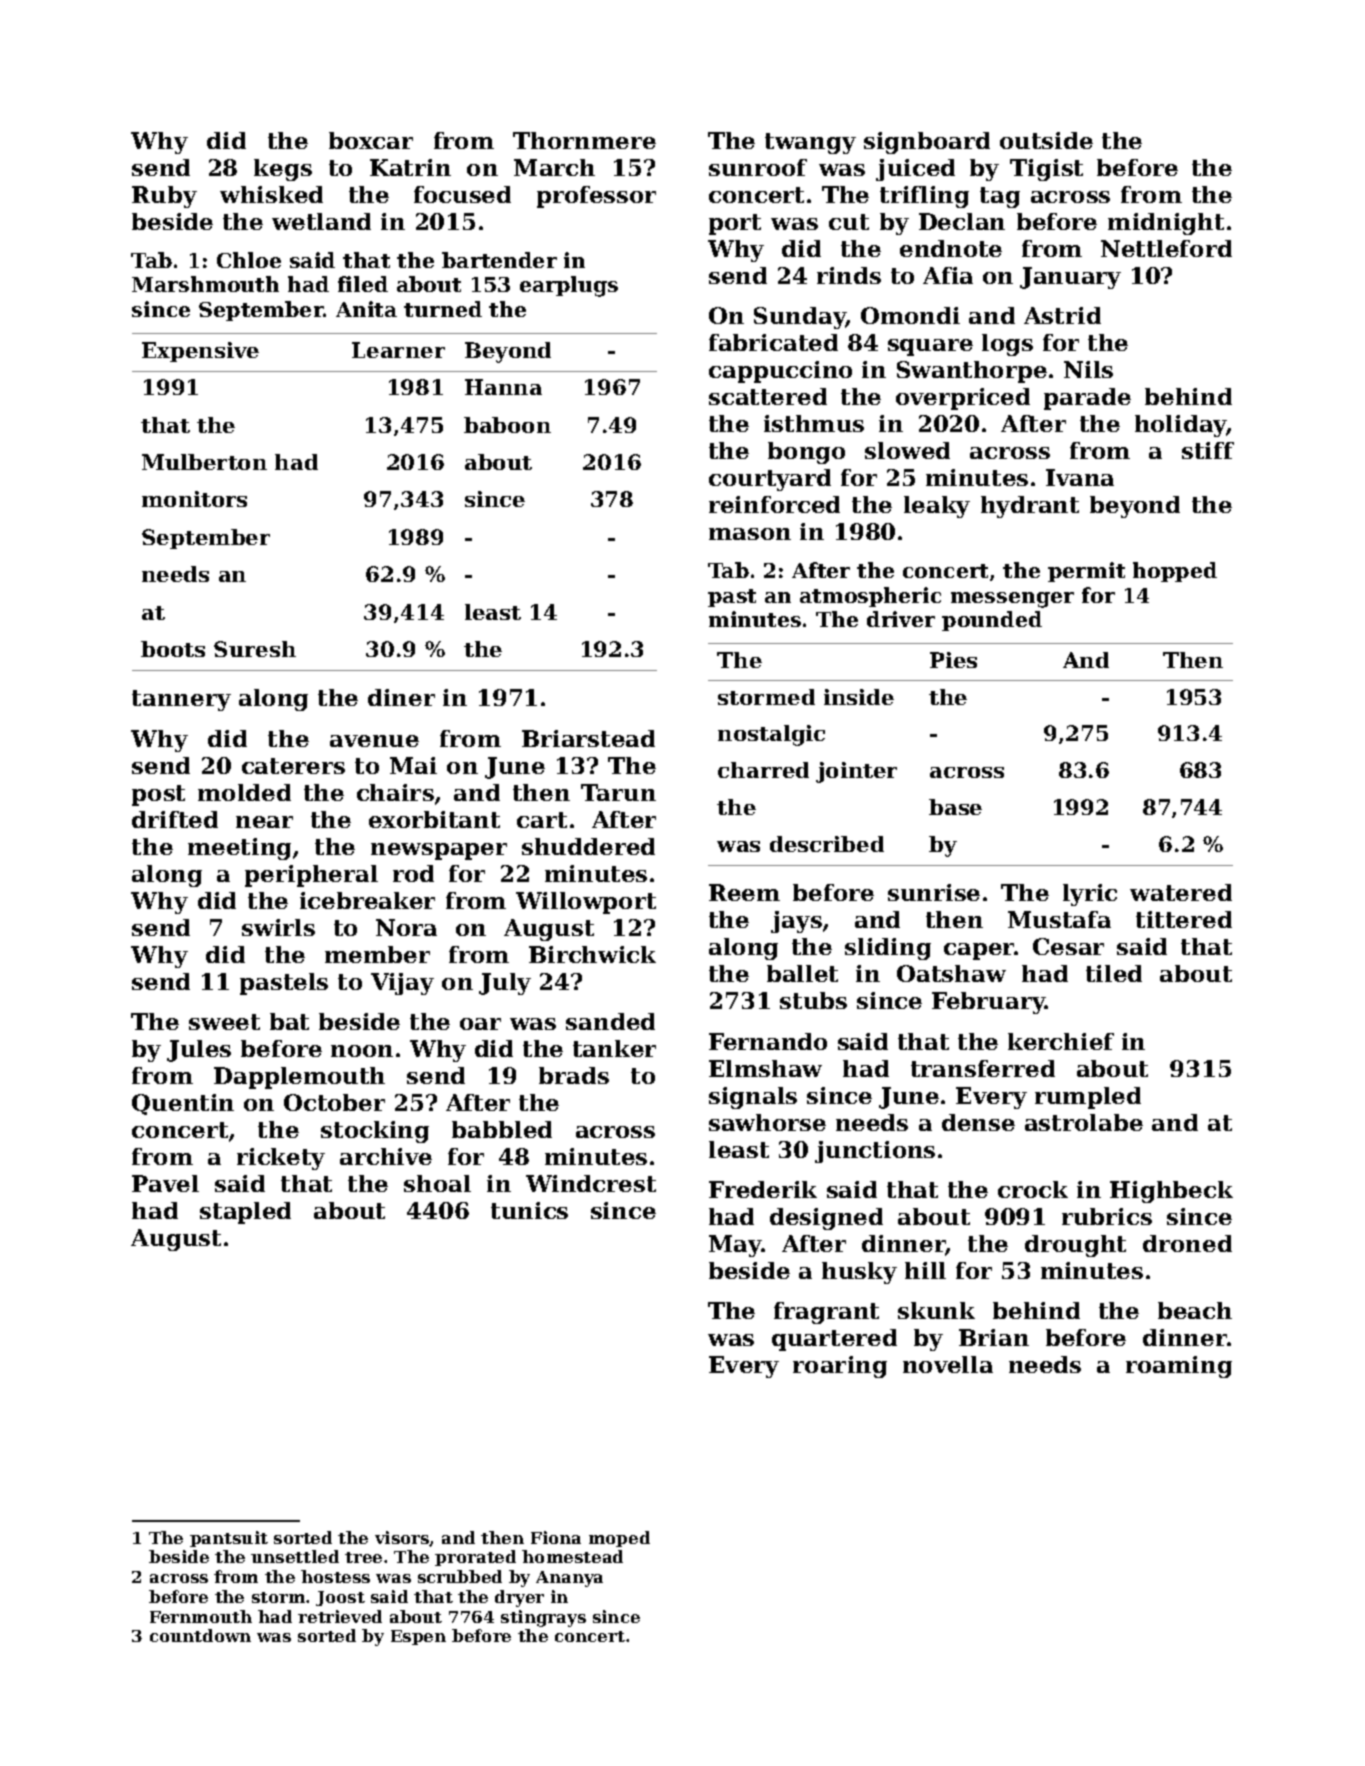  I want to click on hopped, so click(1175, 572).
